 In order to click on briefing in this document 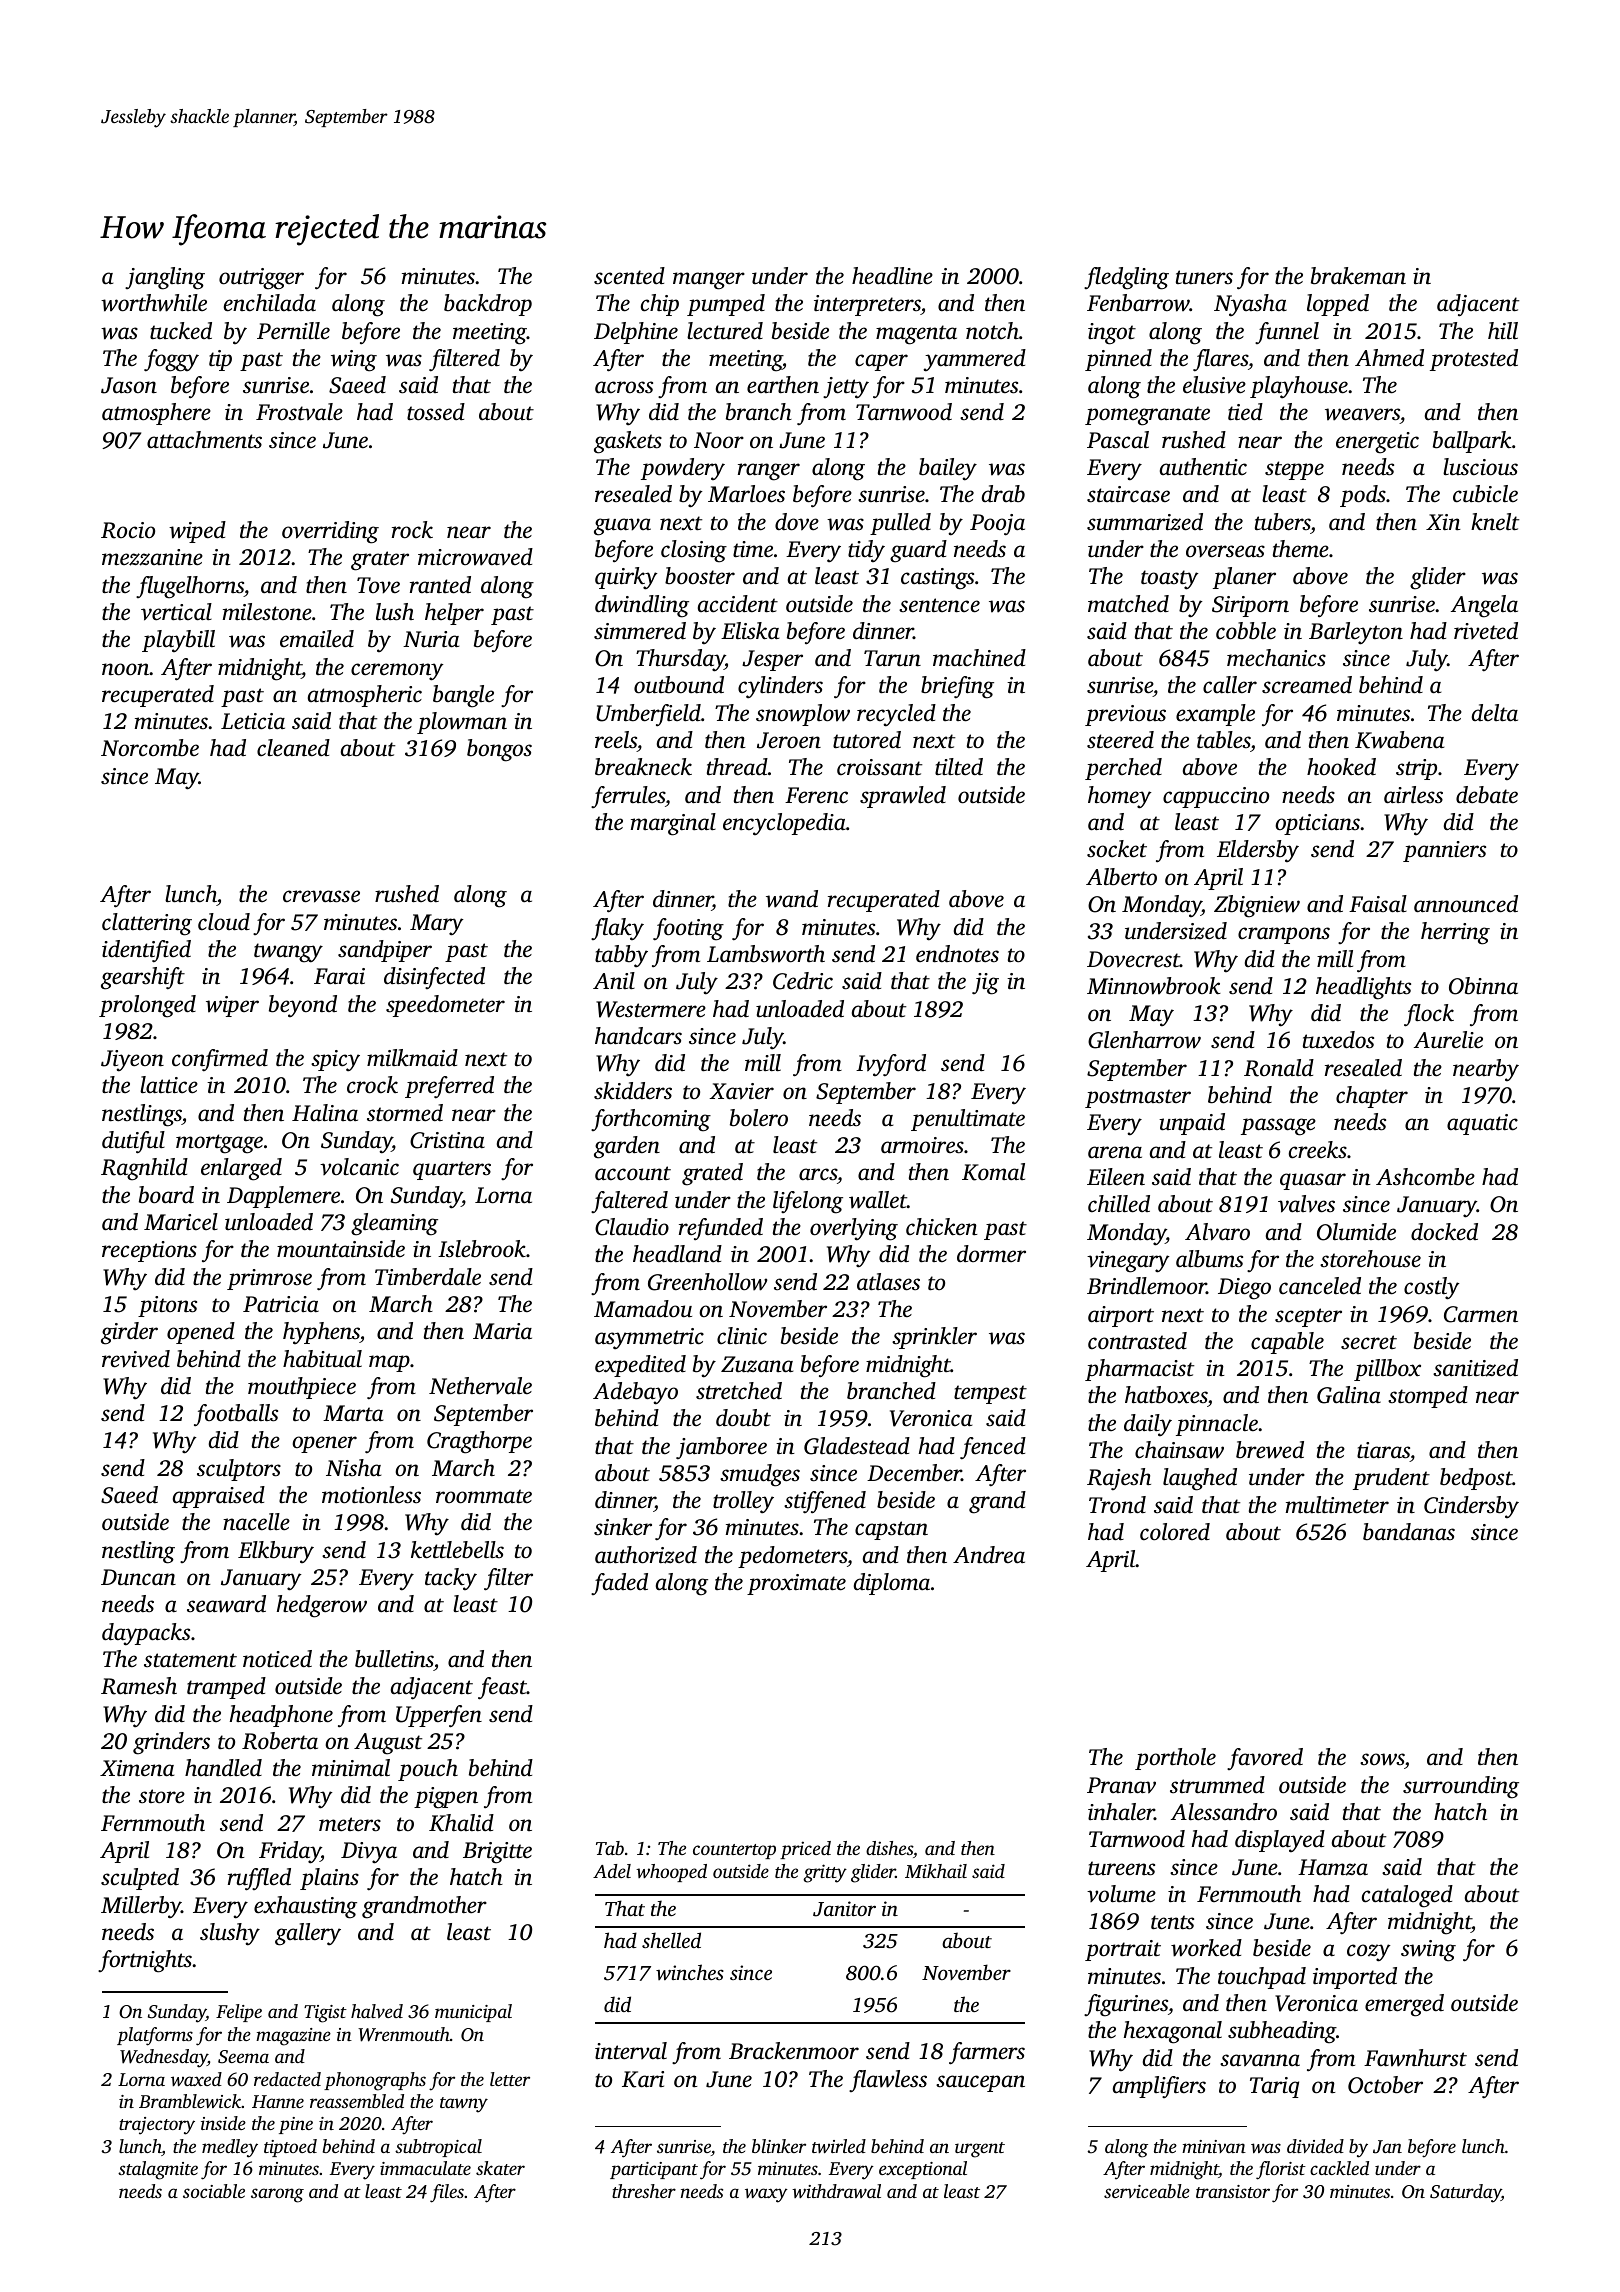, I will do `click(957, 687)`.
